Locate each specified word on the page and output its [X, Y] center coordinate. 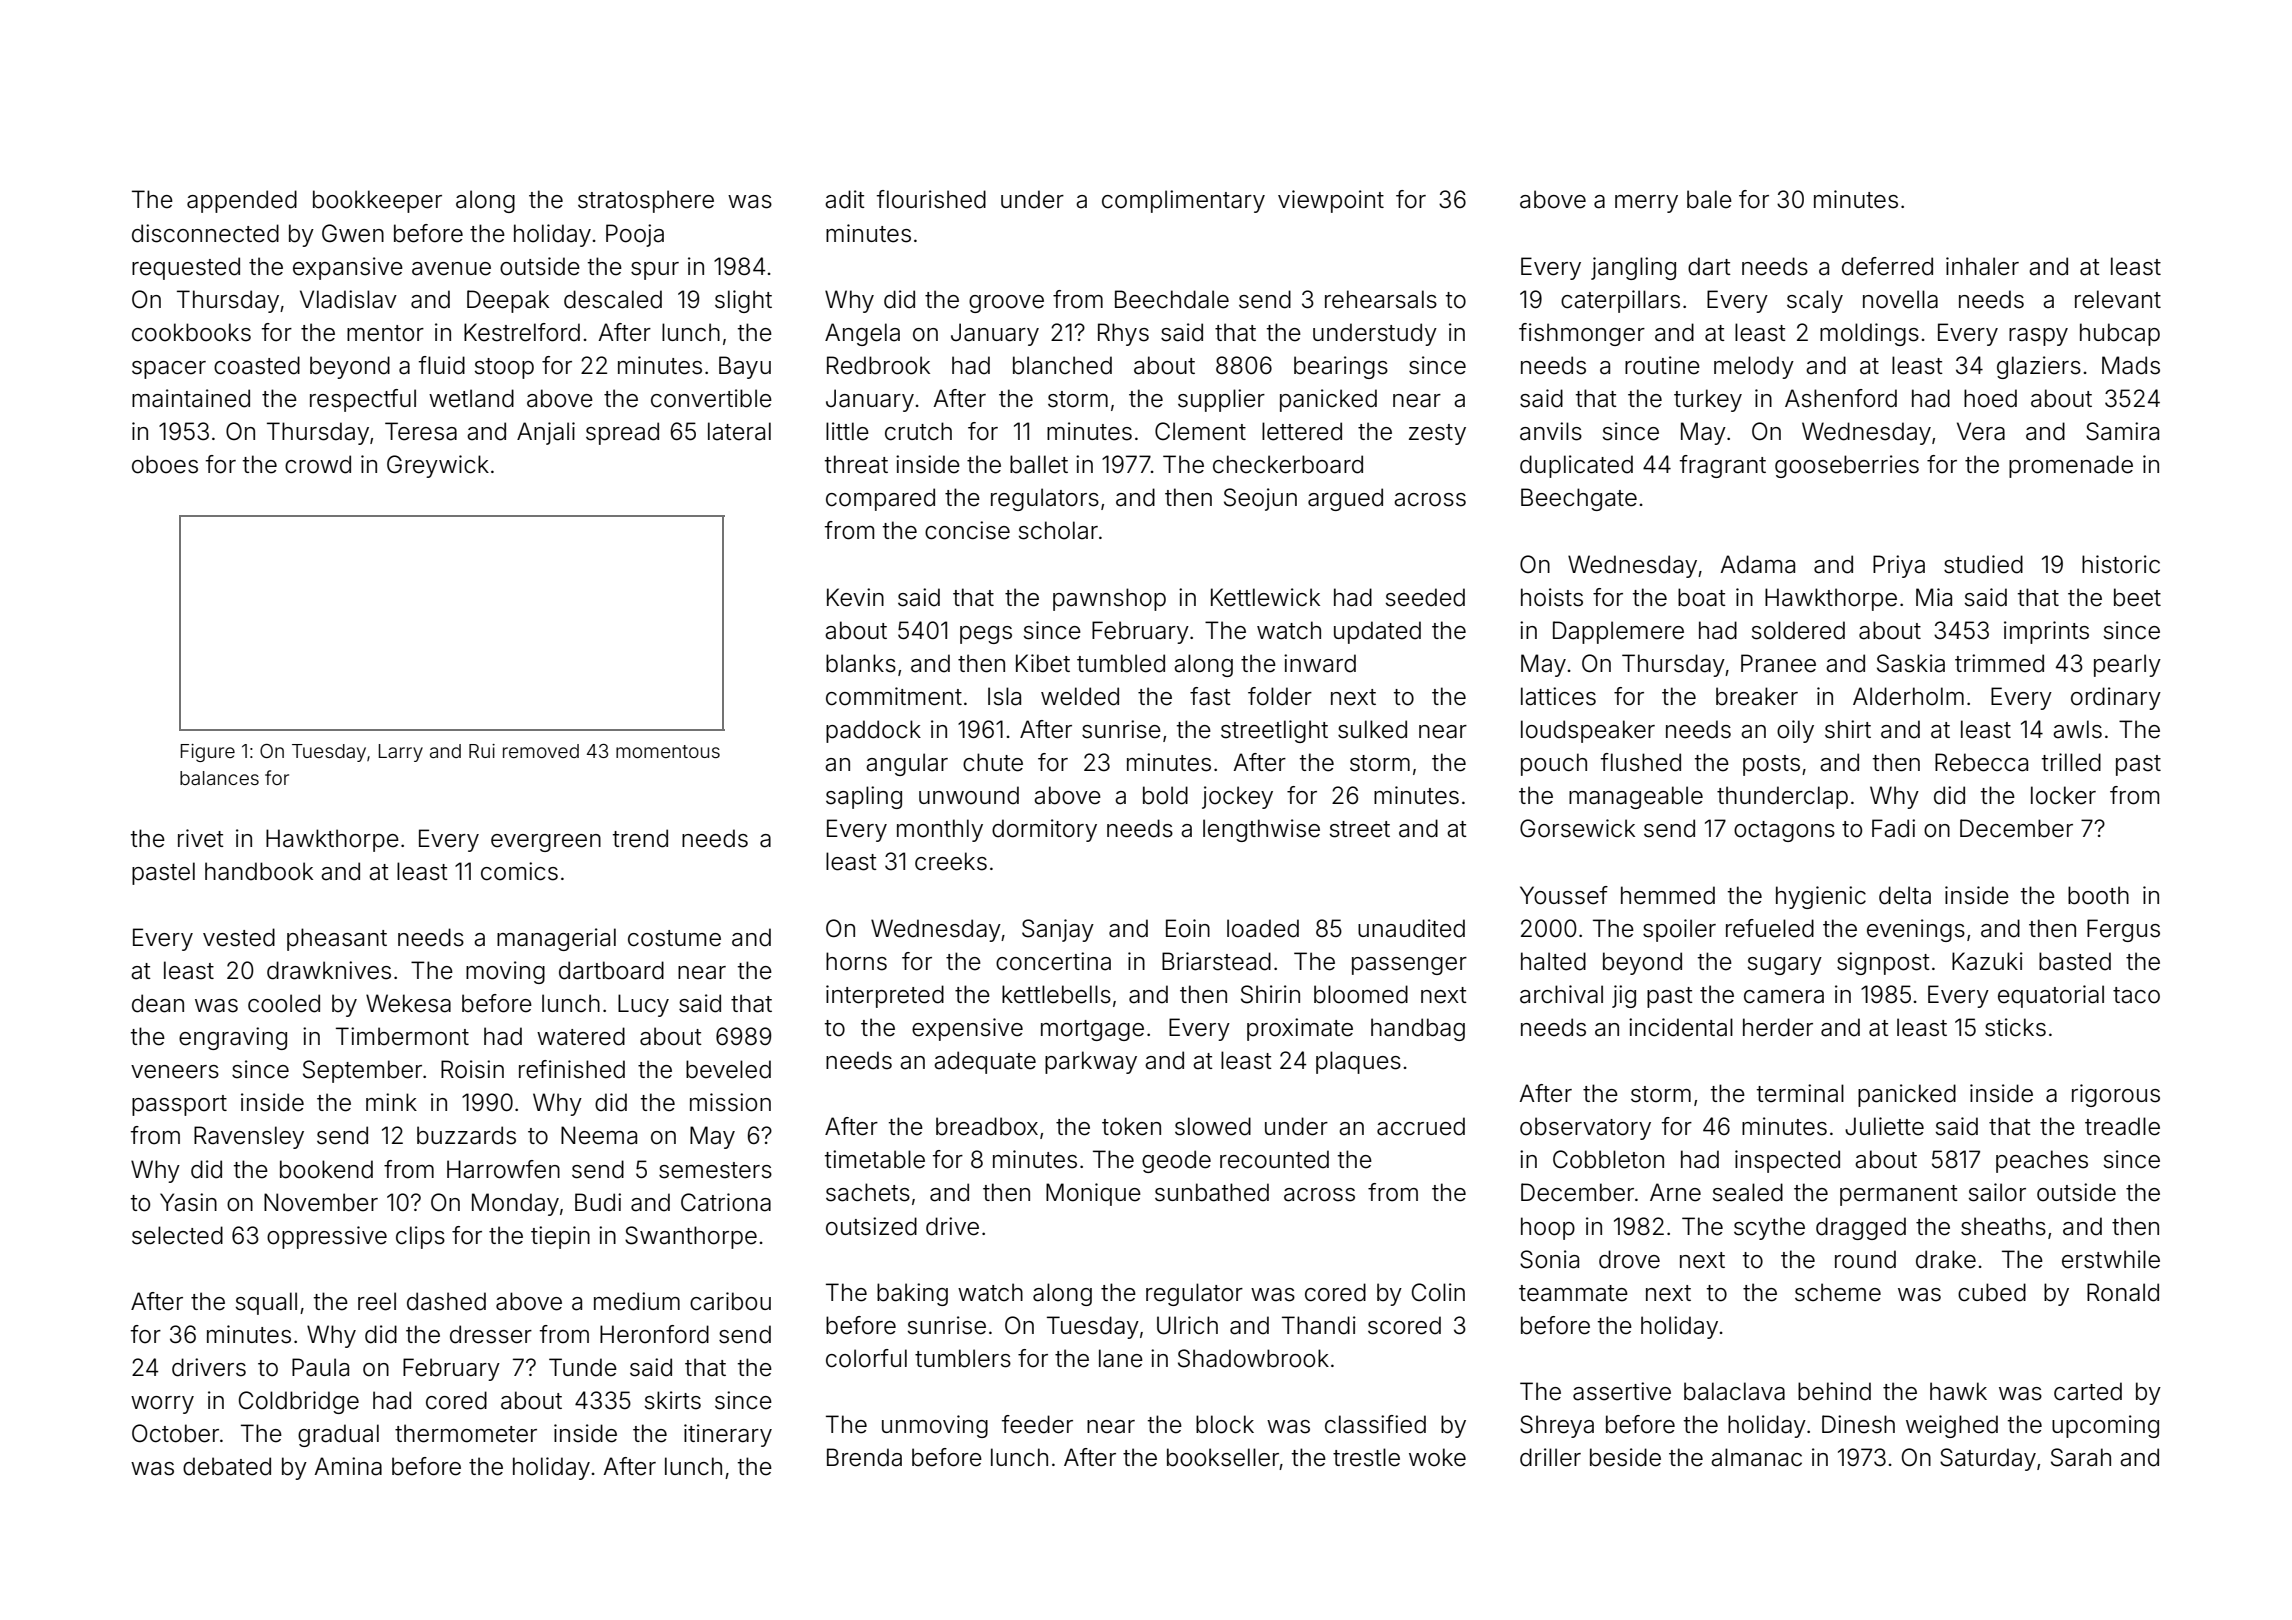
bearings [1341, 367]
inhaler [1982, 266]
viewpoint [1331, 201]
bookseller [1223, 1457]
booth [2098, 895]
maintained [191, 398]
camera [1784, 997]
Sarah [2081, 1457]
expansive [348, 268]
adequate [985, 1062]
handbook [259, 871]
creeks [951, 861]
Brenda [864, 1457]
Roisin [472, 1069]
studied [1983, 564]
